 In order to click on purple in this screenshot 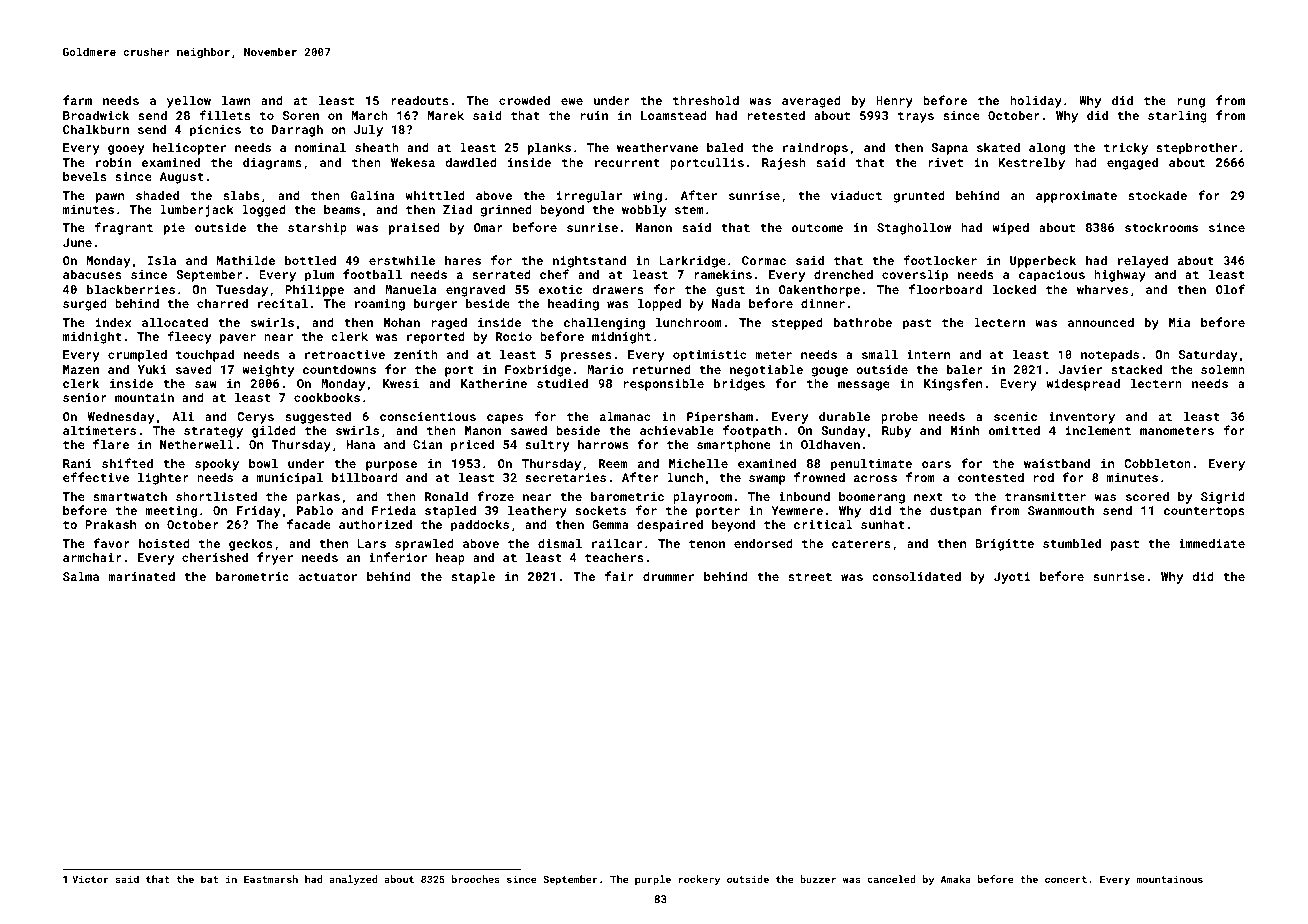, I will do `click(653, 880)`.
